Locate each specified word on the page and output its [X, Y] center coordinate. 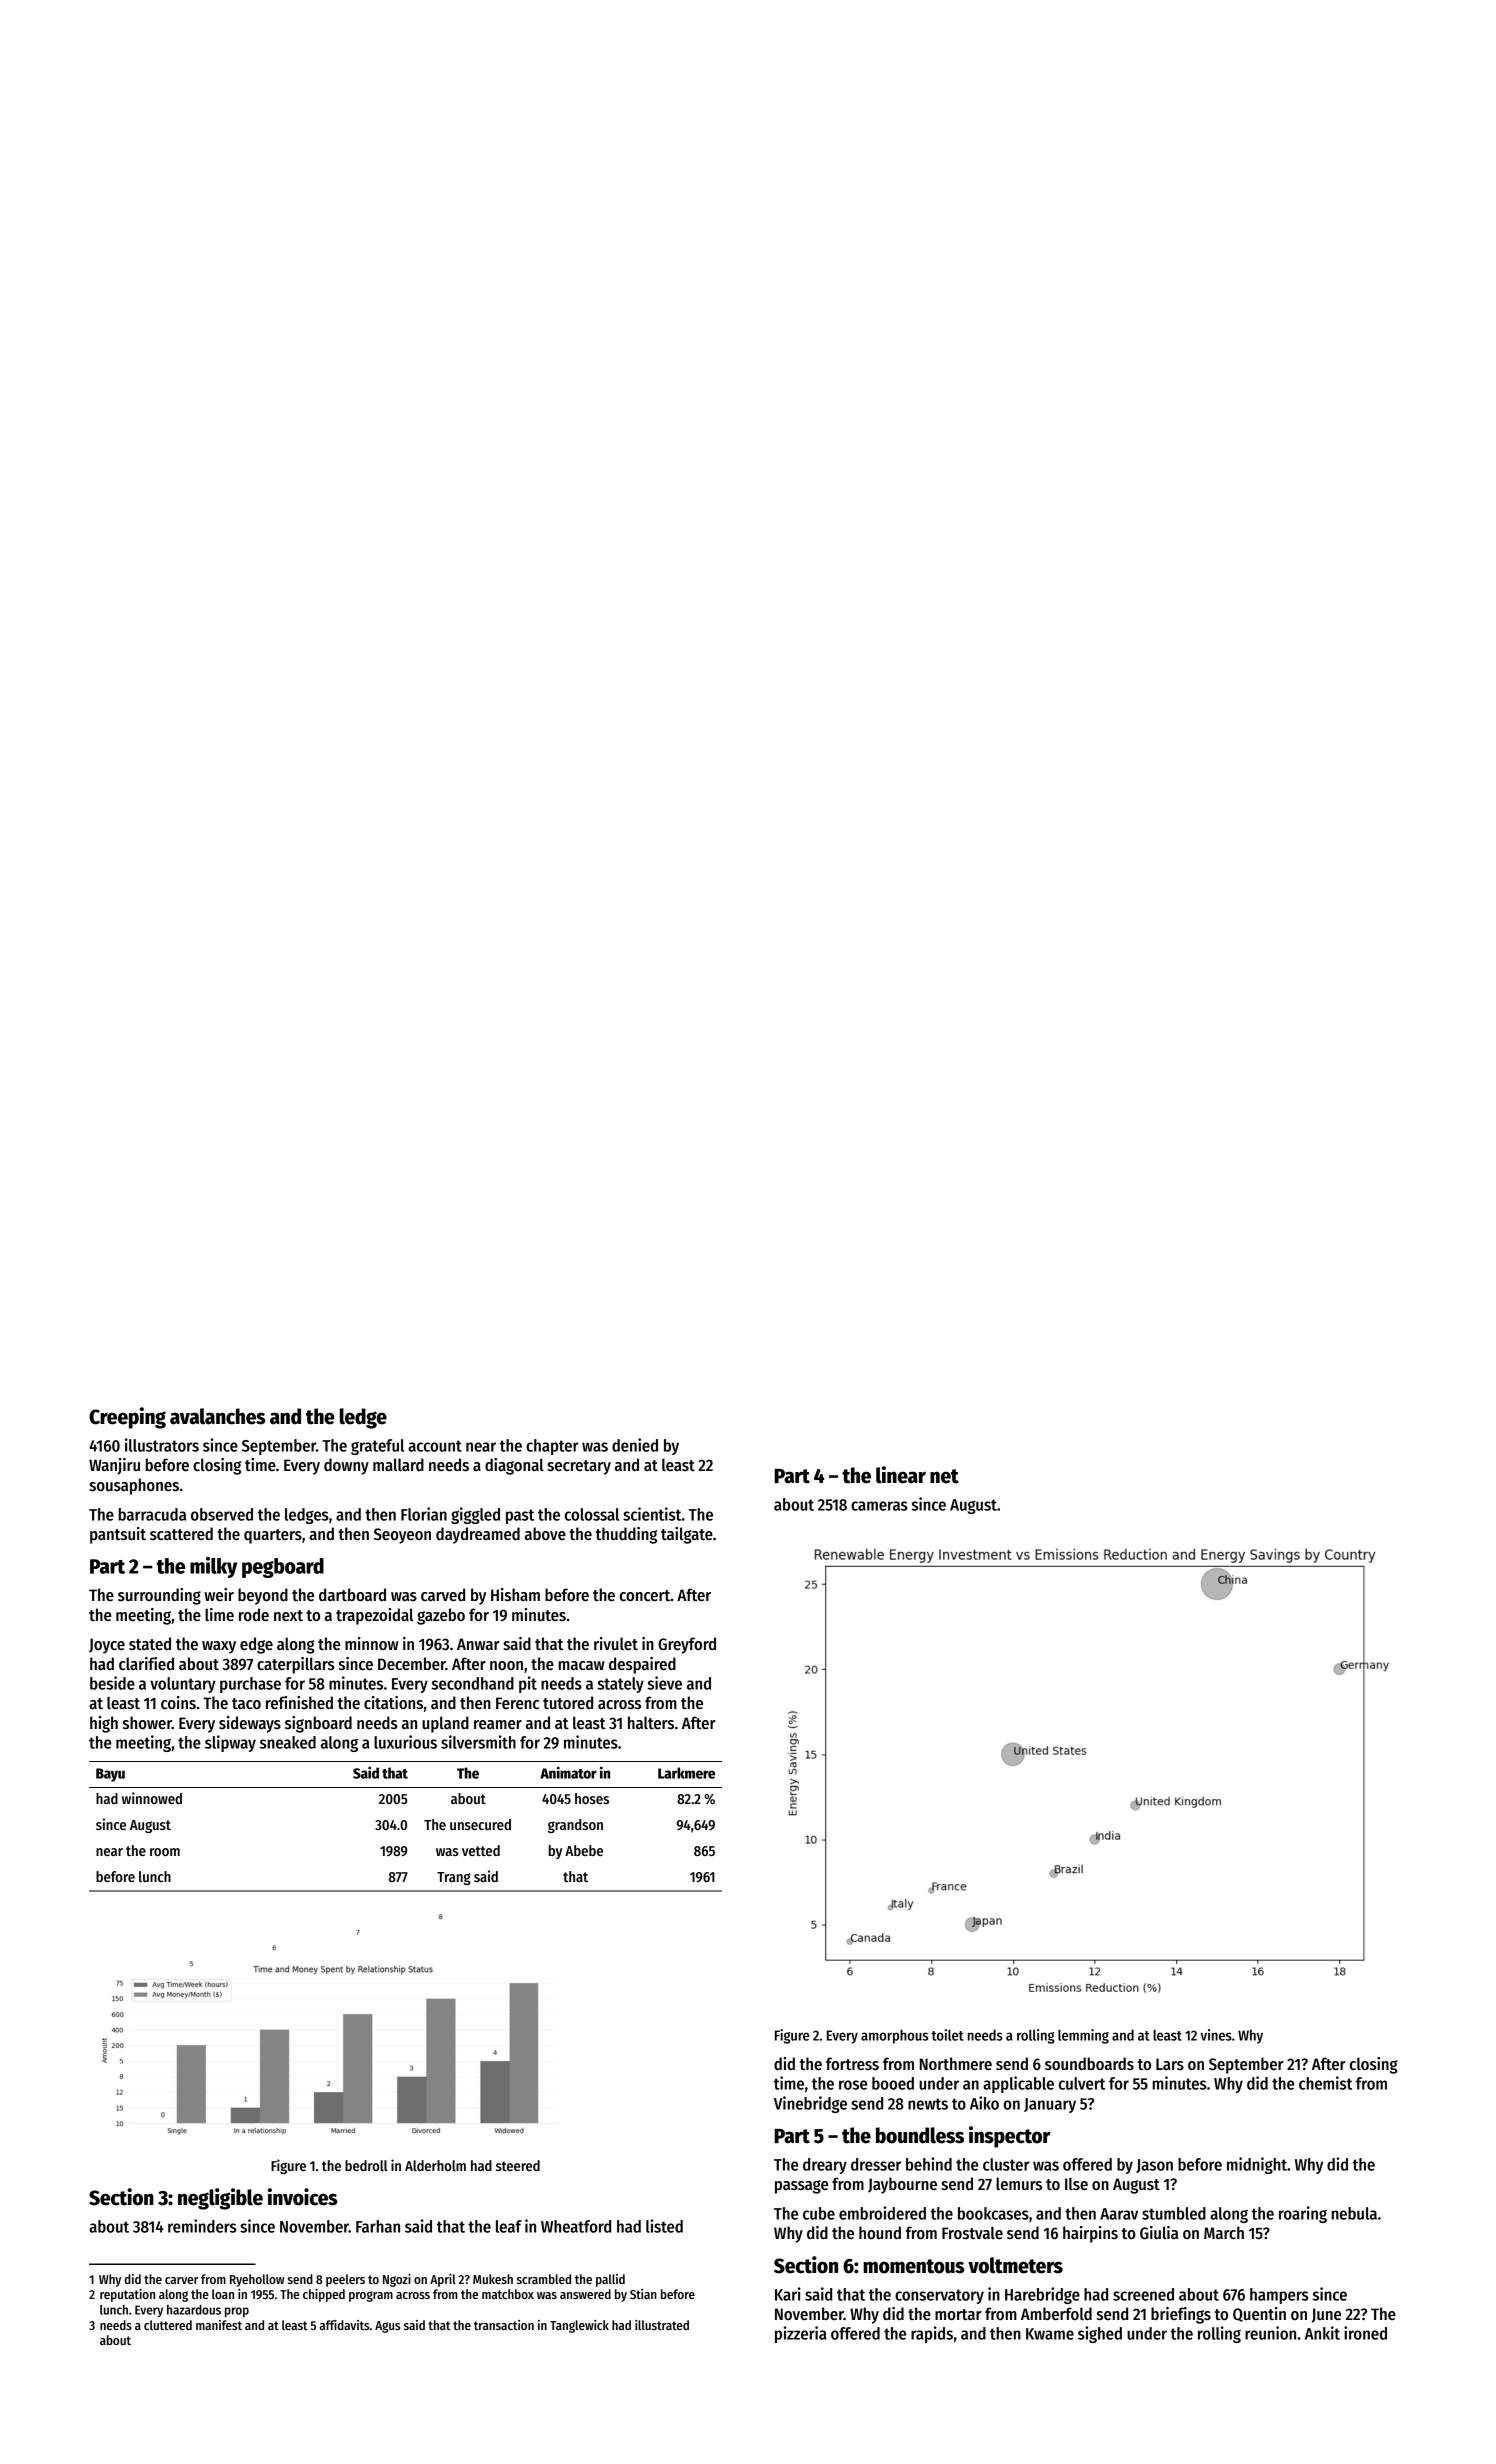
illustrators [162, 1445]
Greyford [687, 1645]
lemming [1083, 2036]
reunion [1270, 2333]
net [944, 1476]
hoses [592, 1798]
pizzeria [801, 2334]
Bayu [110, 1775]
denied [635, 1445]
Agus [387, 2327]
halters [651, 1723]
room [165, 1852]
